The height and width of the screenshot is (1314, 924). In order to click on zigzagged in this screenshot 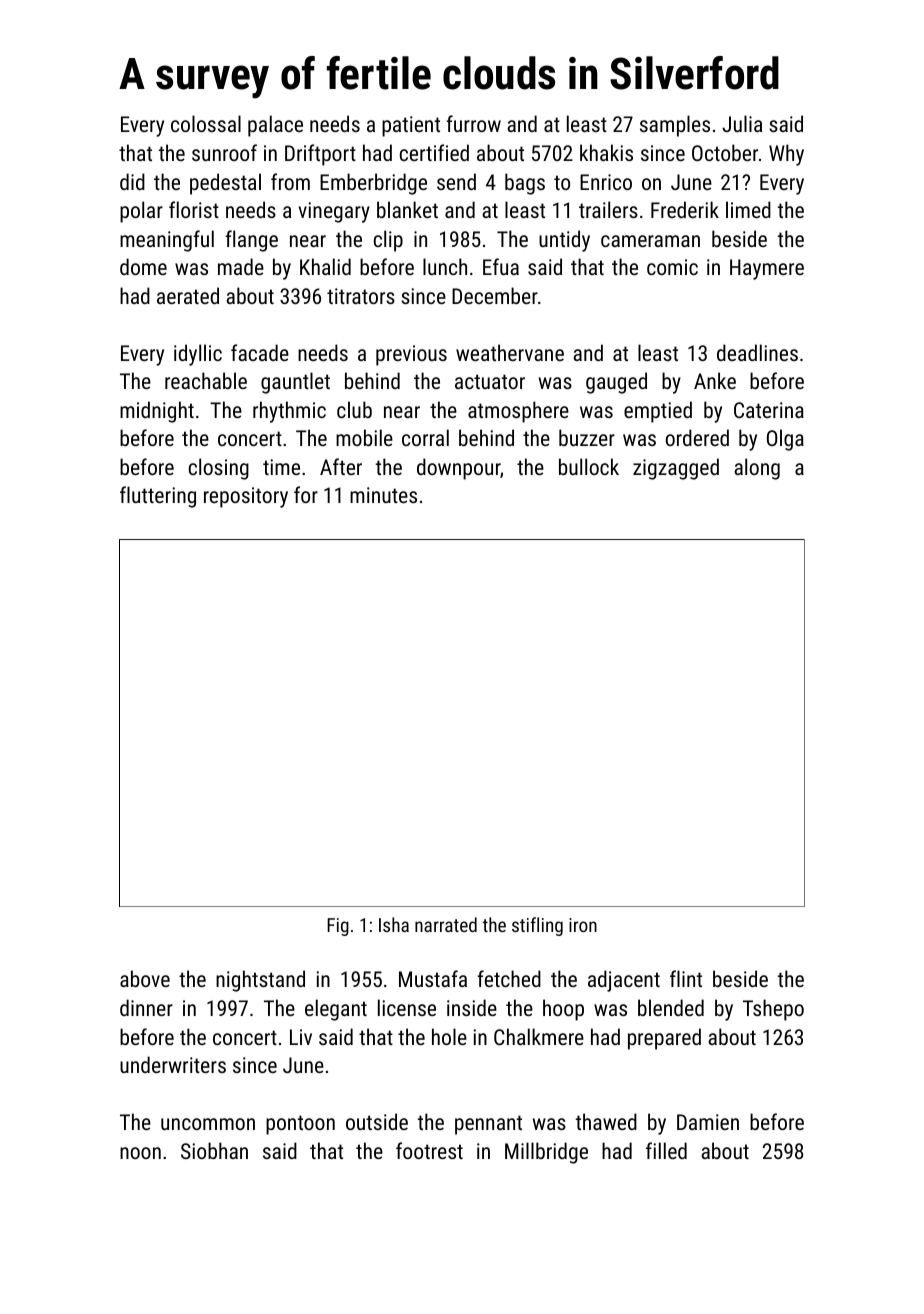, I will do `click(676, 469)`.
